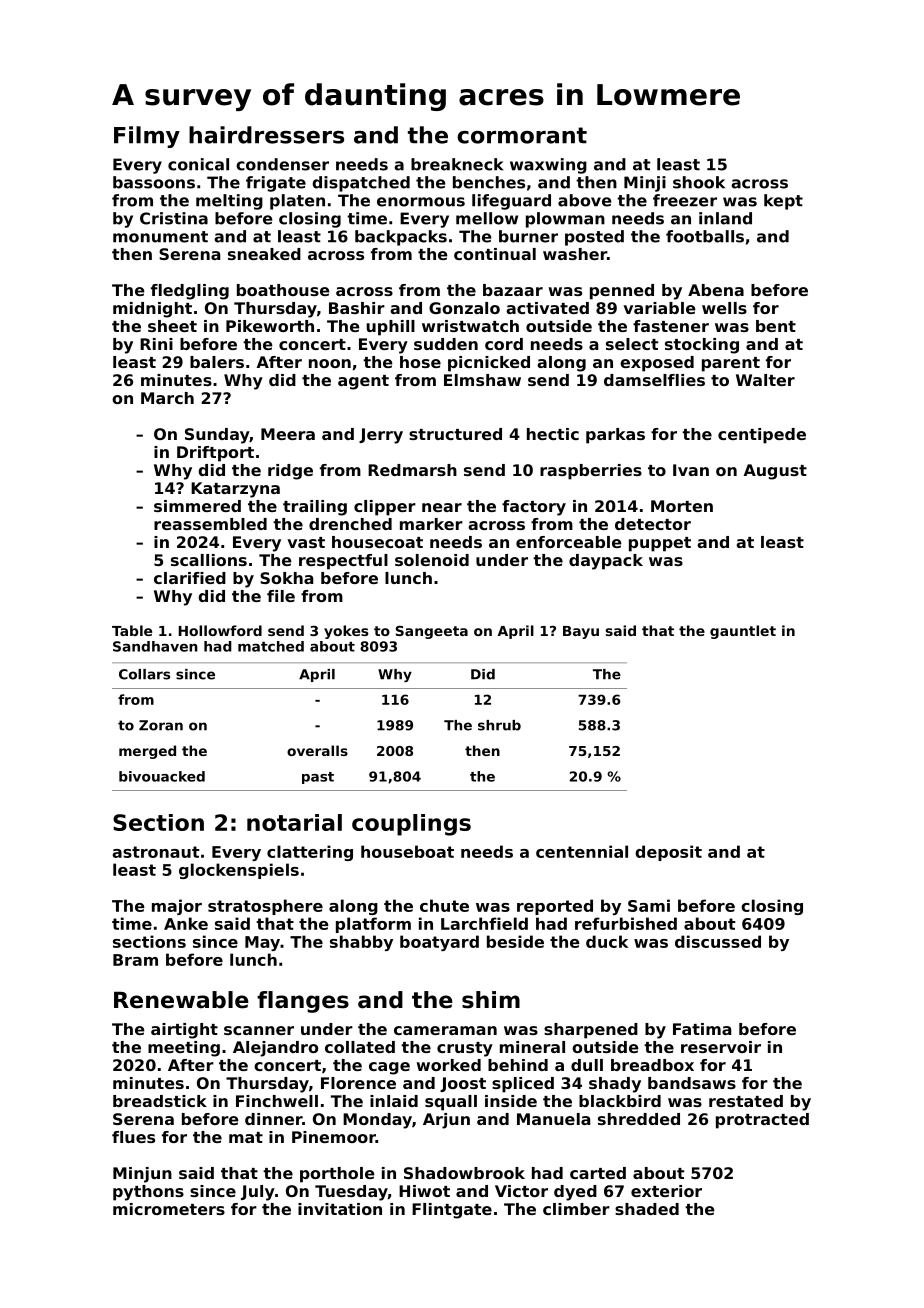  I want to click on behind, so click(518, 1065).
